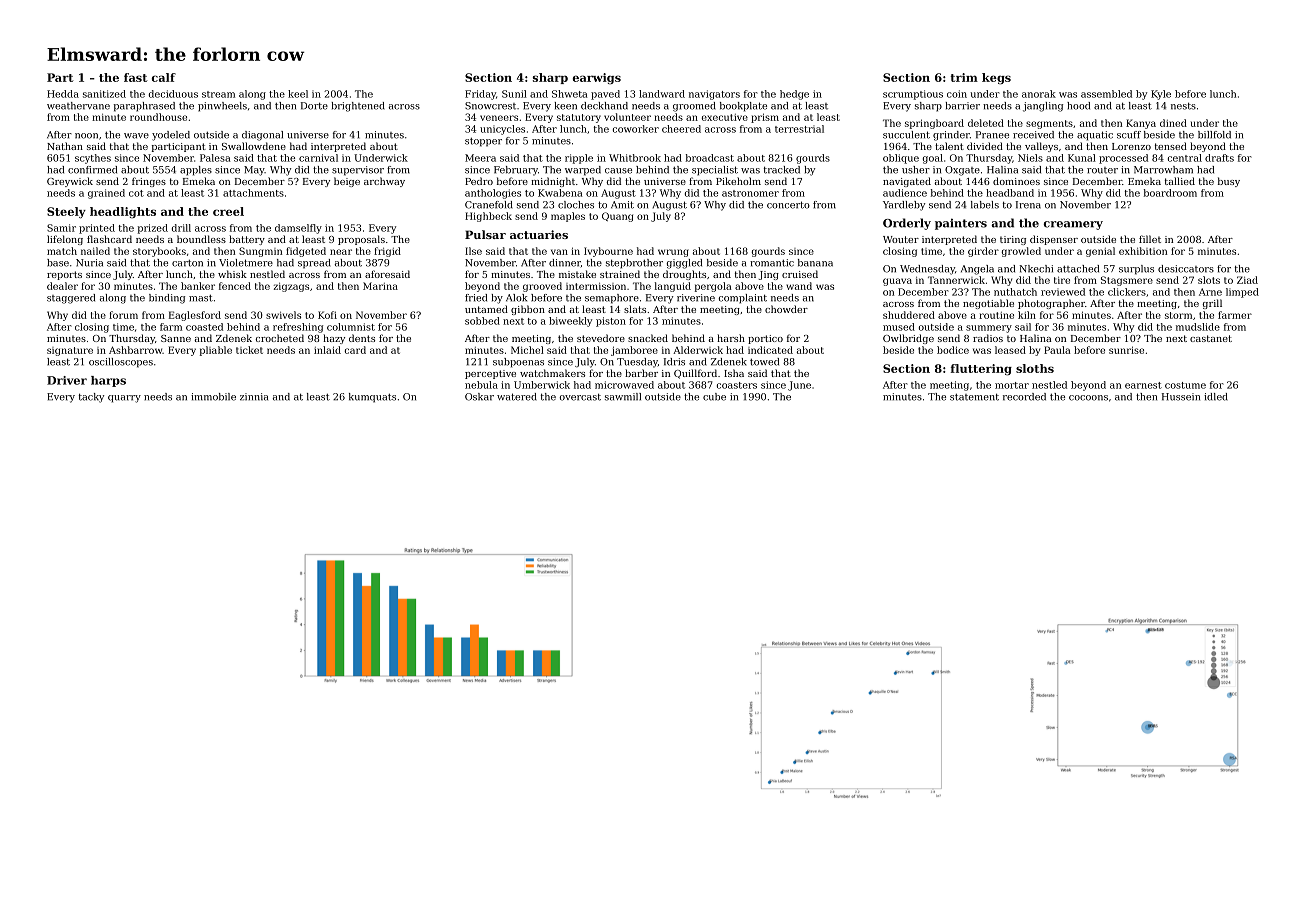 This document has width=1308, height=924. What do you see at coordinates (482, 321) in the document?
I see `sobbed` at bounding box center [482, 321].
